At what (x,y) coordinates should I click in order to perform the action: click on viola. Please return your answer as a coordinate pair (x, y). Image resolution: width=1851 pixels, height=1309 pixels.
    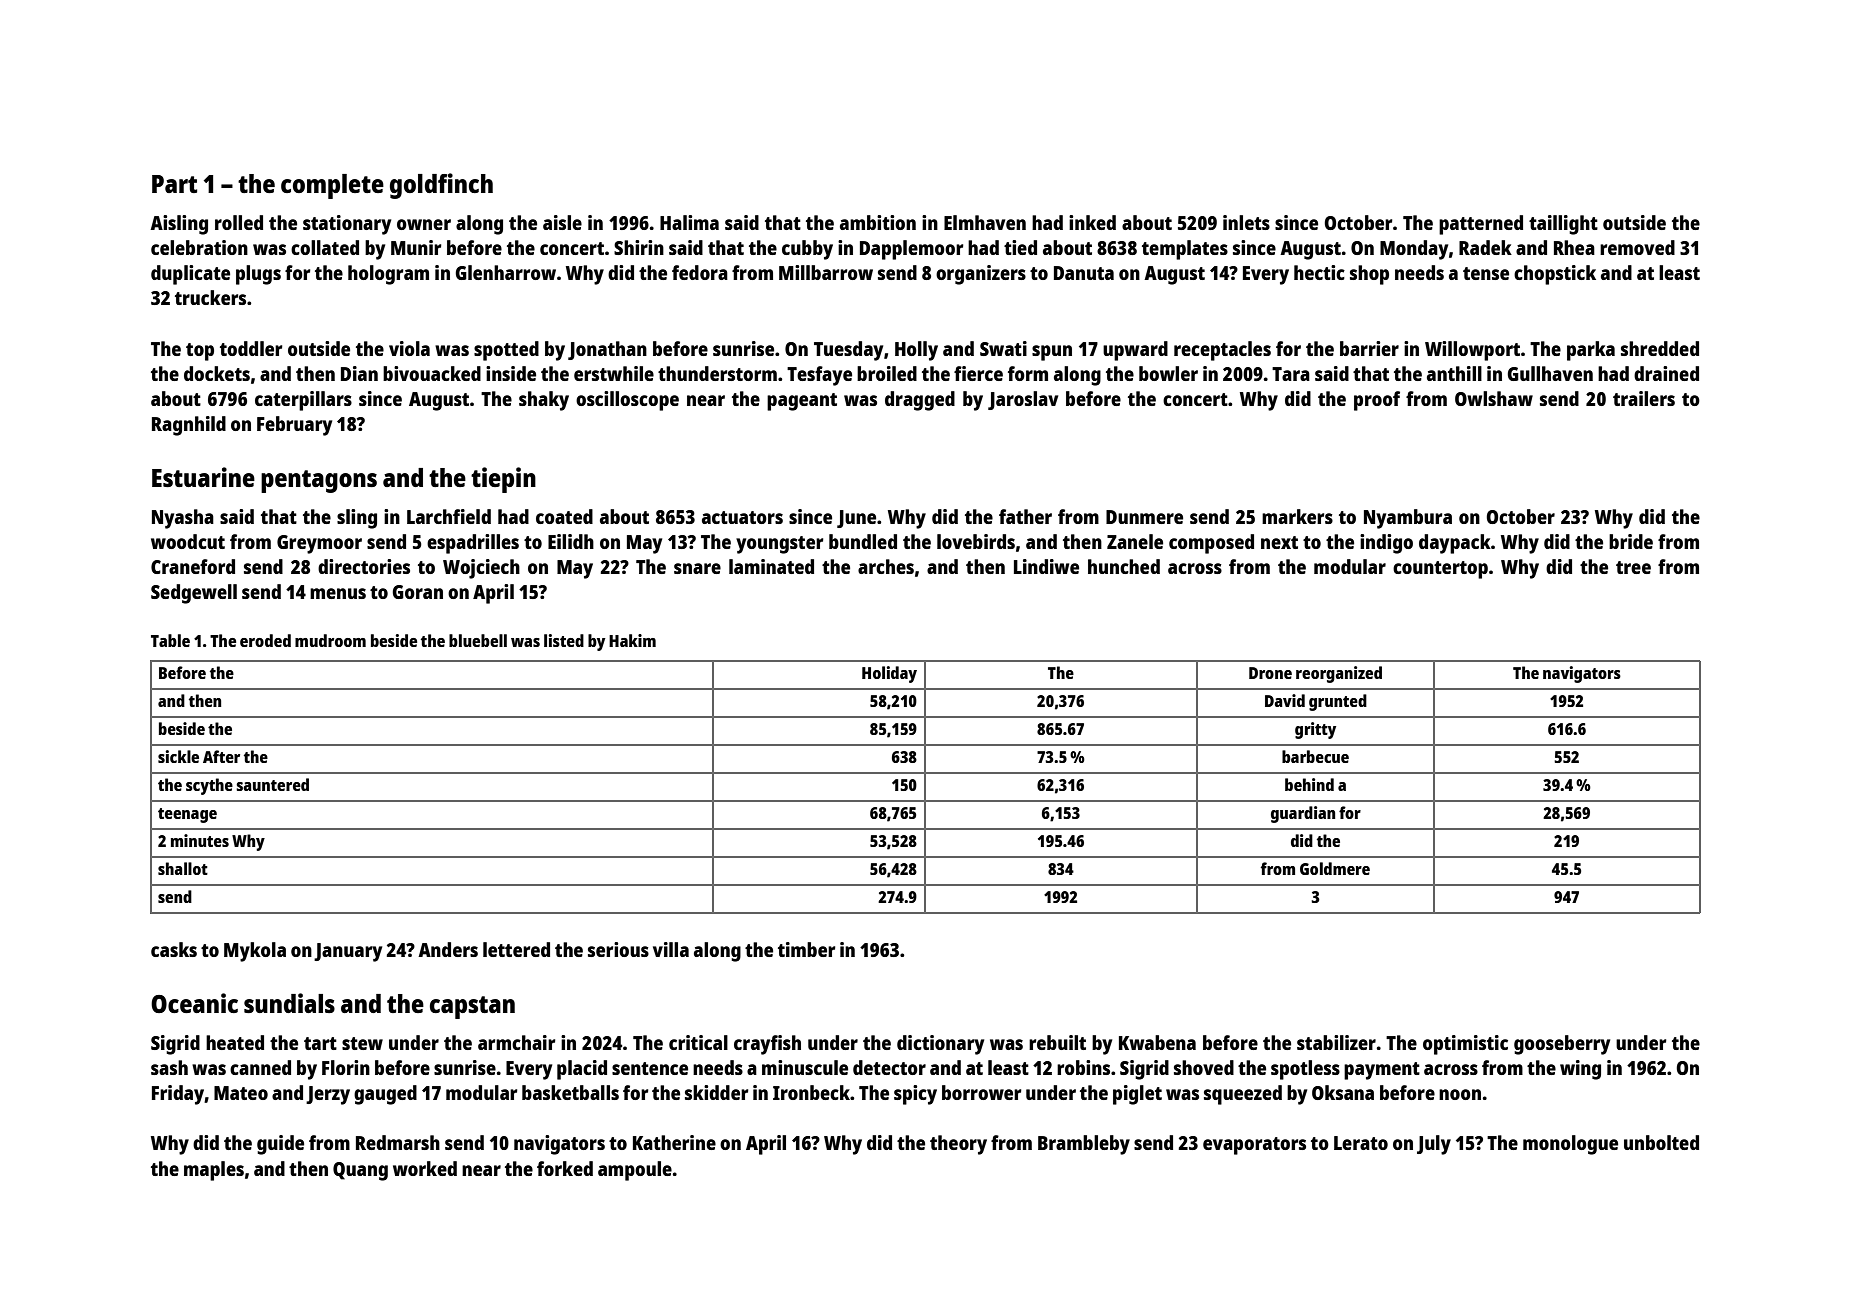
    Looking at the image, I should click on (409, 348).
